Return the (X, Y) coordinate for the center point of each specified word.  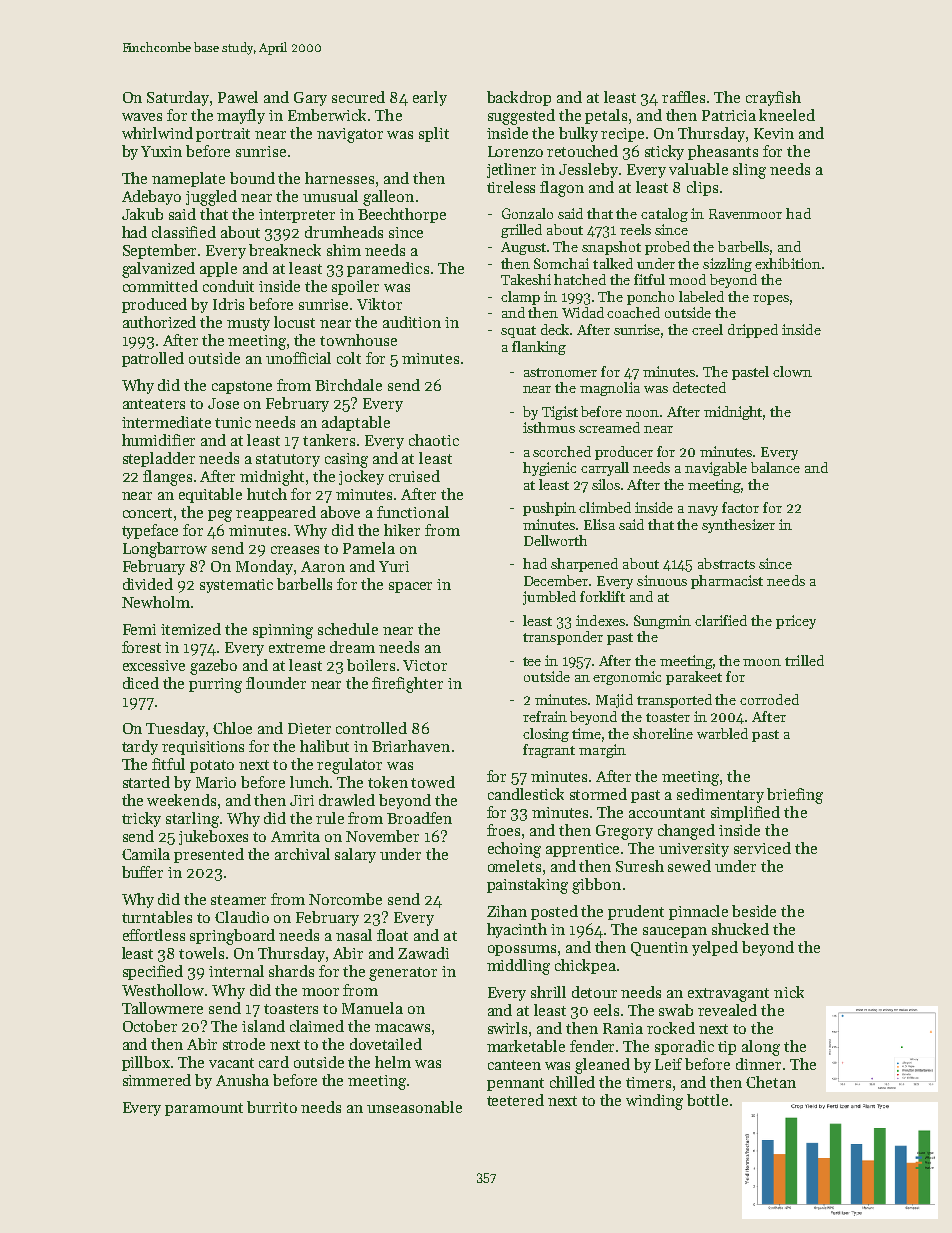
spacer (410, 587)
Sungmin (662, 622)
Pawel (238, 97)
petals (606, 116)
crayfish (773, 98)
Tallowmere (162, 1008)
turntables (157, 917)
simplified (745, 813)
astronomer (560, 372)
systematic (236, 586)
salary (355, 855)
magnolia (610, 389)
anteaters (154, 404)
